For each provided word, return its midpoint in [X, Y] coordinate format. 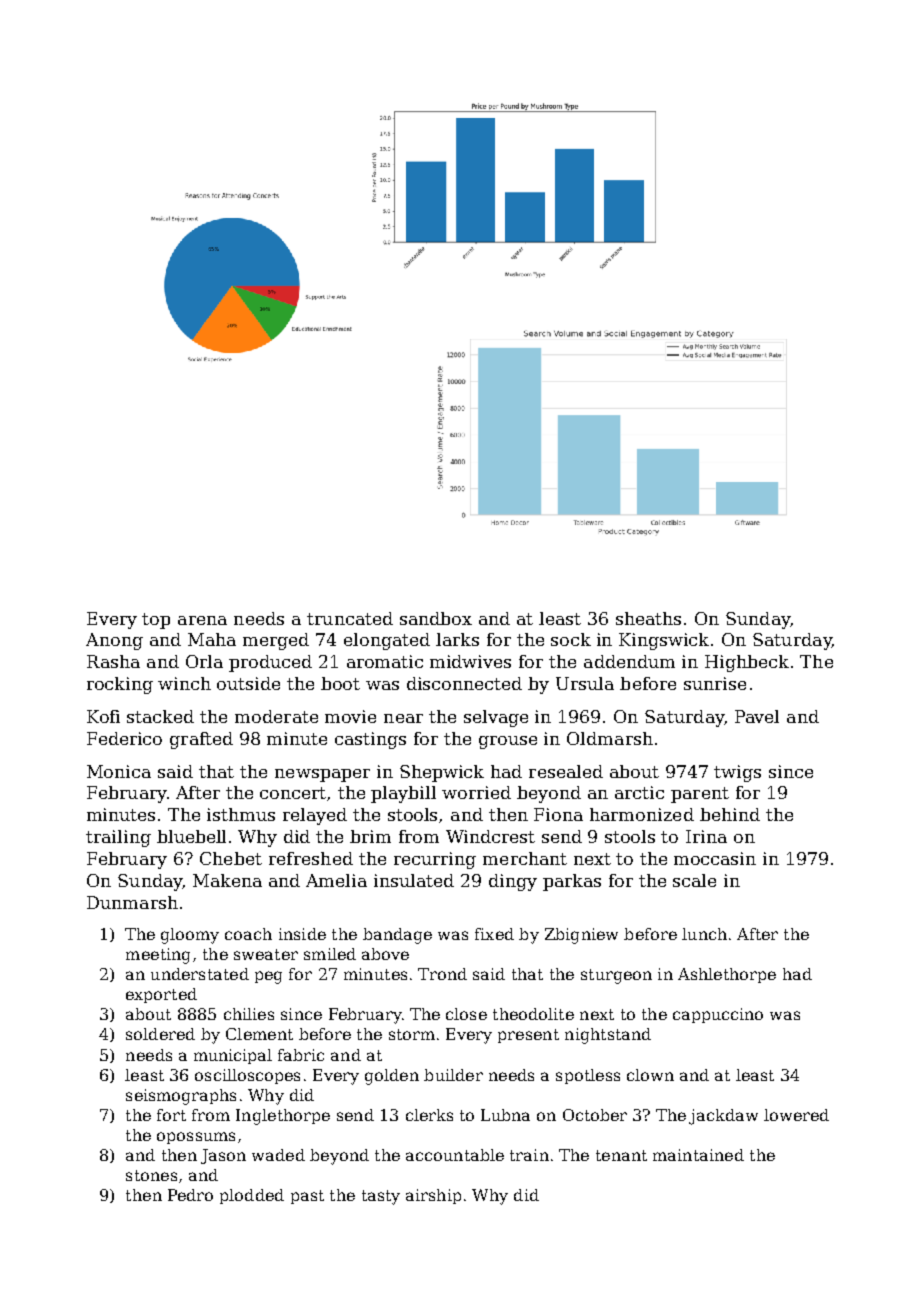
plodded [252, 1196]
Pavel [757, 716]
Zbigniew [581, 936]
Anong [114, 641]
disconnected [464, 683]
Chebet [231, 858]
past [307, 1197]
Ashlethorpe [727, 975]
